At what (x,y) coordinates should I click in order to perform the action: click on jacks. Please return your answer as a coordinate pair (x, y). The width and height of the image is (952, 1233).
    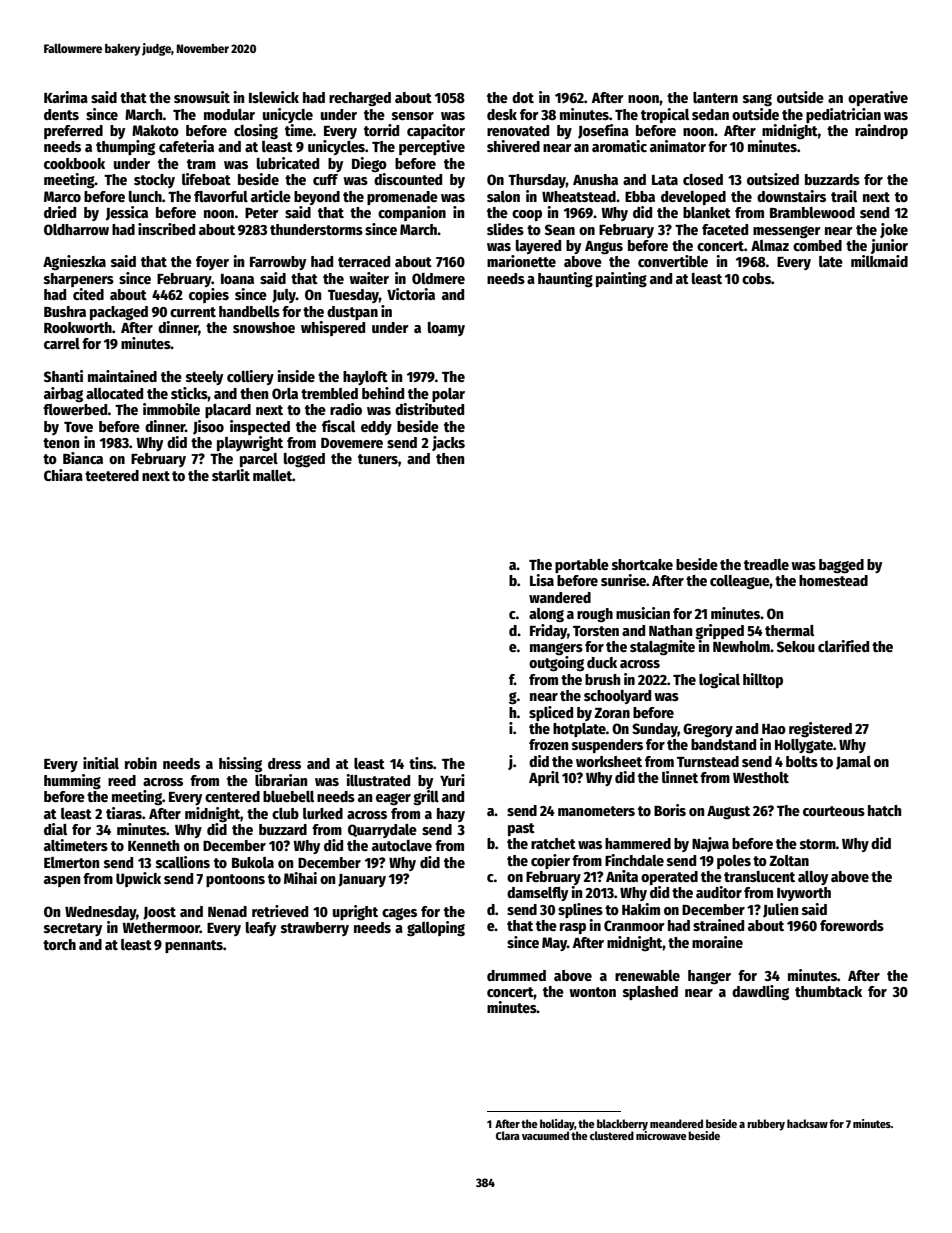
    Looking at the image, I should click on (448, 443).
